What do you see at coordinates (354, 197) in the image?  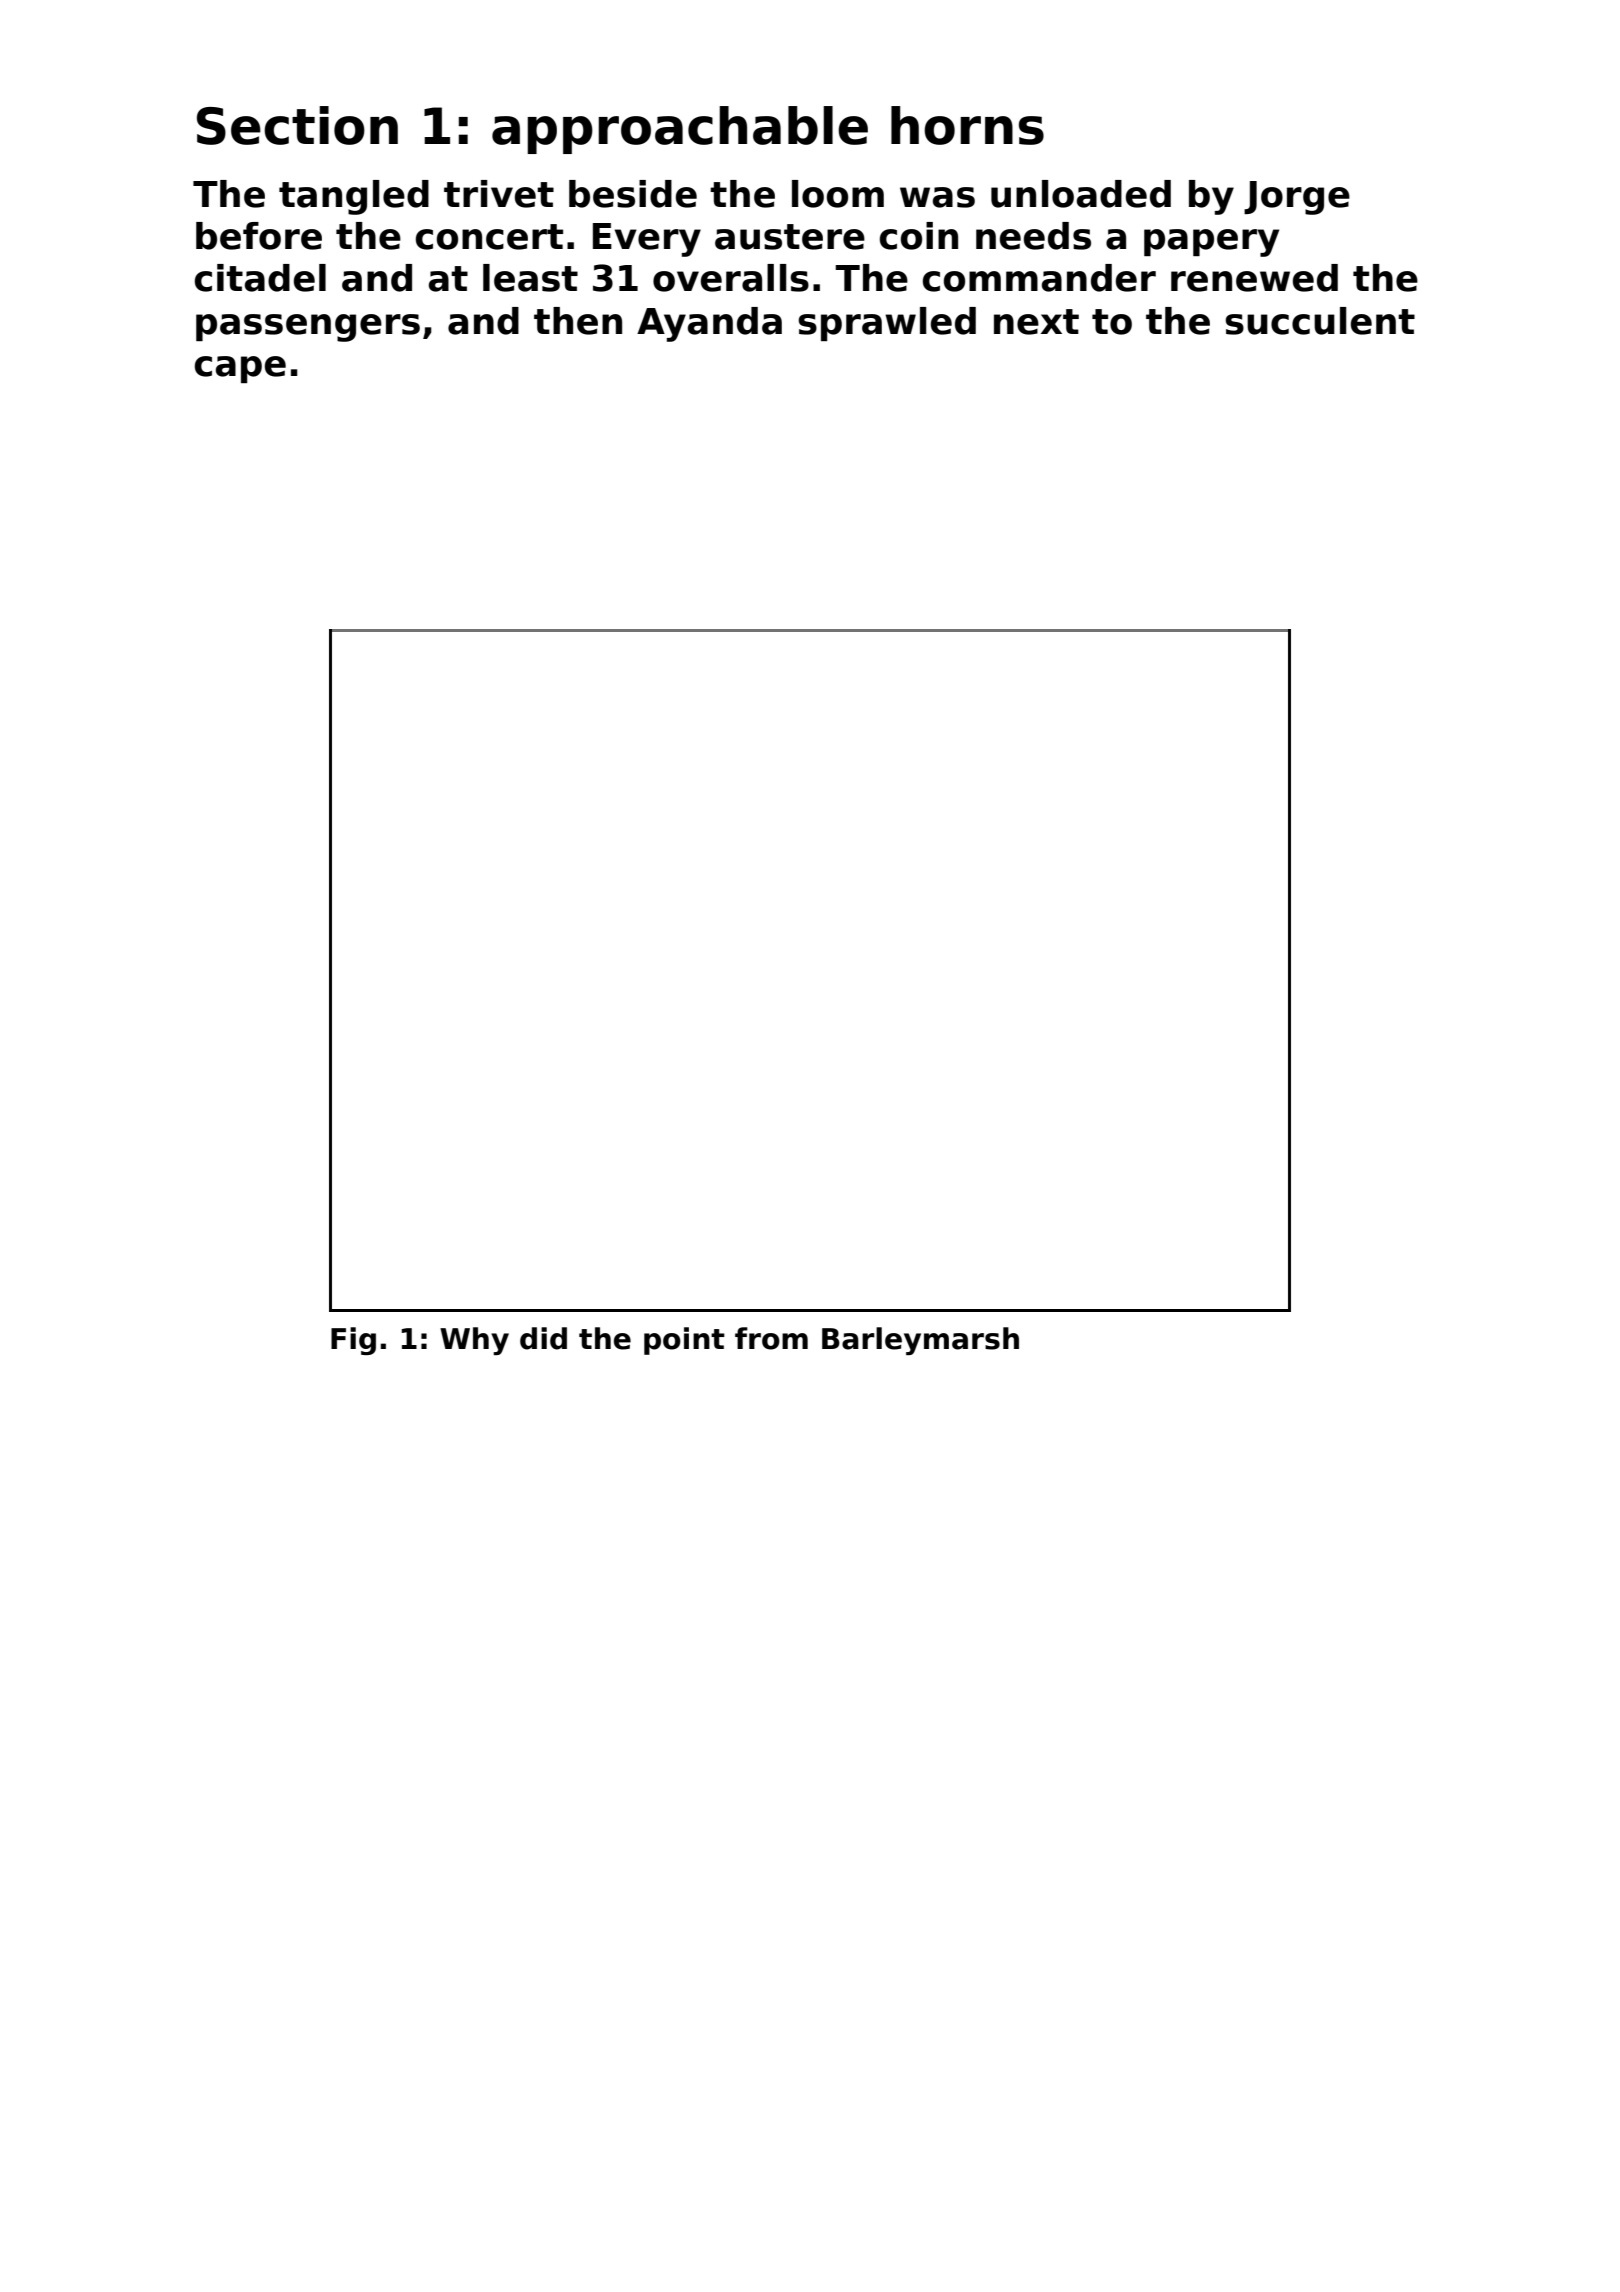 I see `tangled` at bounding box center [354, 197].
